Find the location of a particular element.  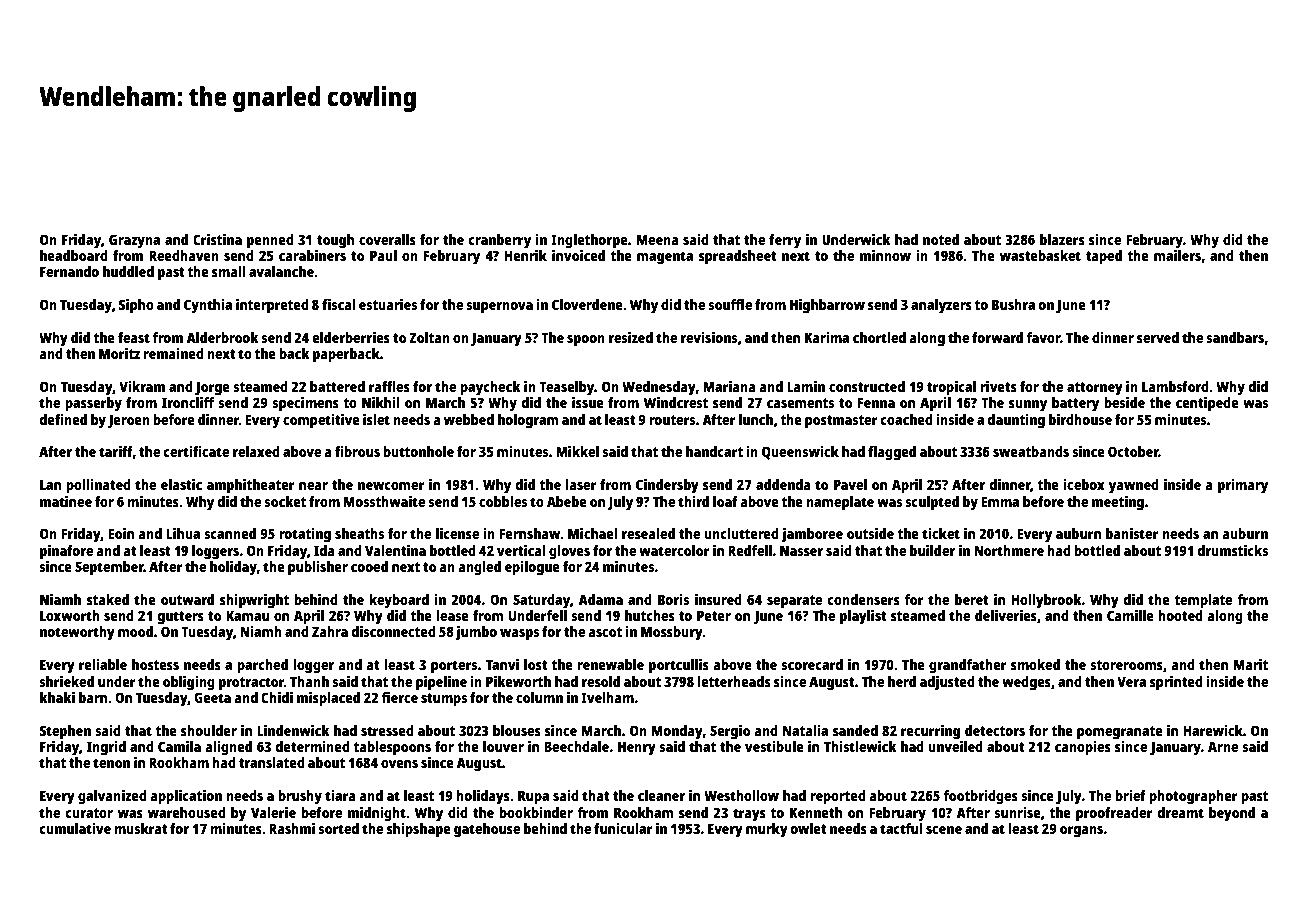

detectors is located at coordinates (995, 730).
